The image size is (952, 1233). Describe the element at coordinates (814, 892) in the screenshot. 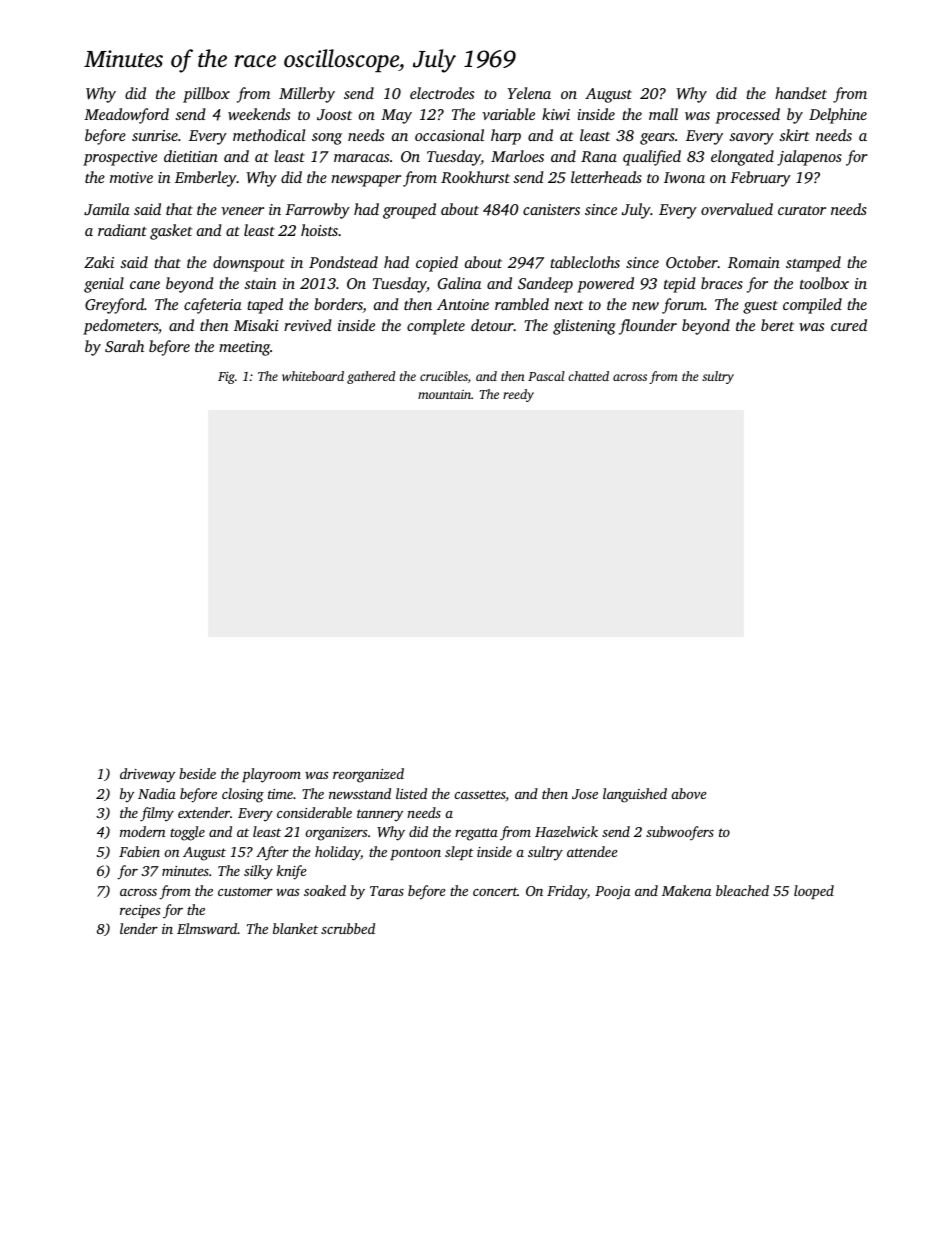

I see `looped` at that location.
